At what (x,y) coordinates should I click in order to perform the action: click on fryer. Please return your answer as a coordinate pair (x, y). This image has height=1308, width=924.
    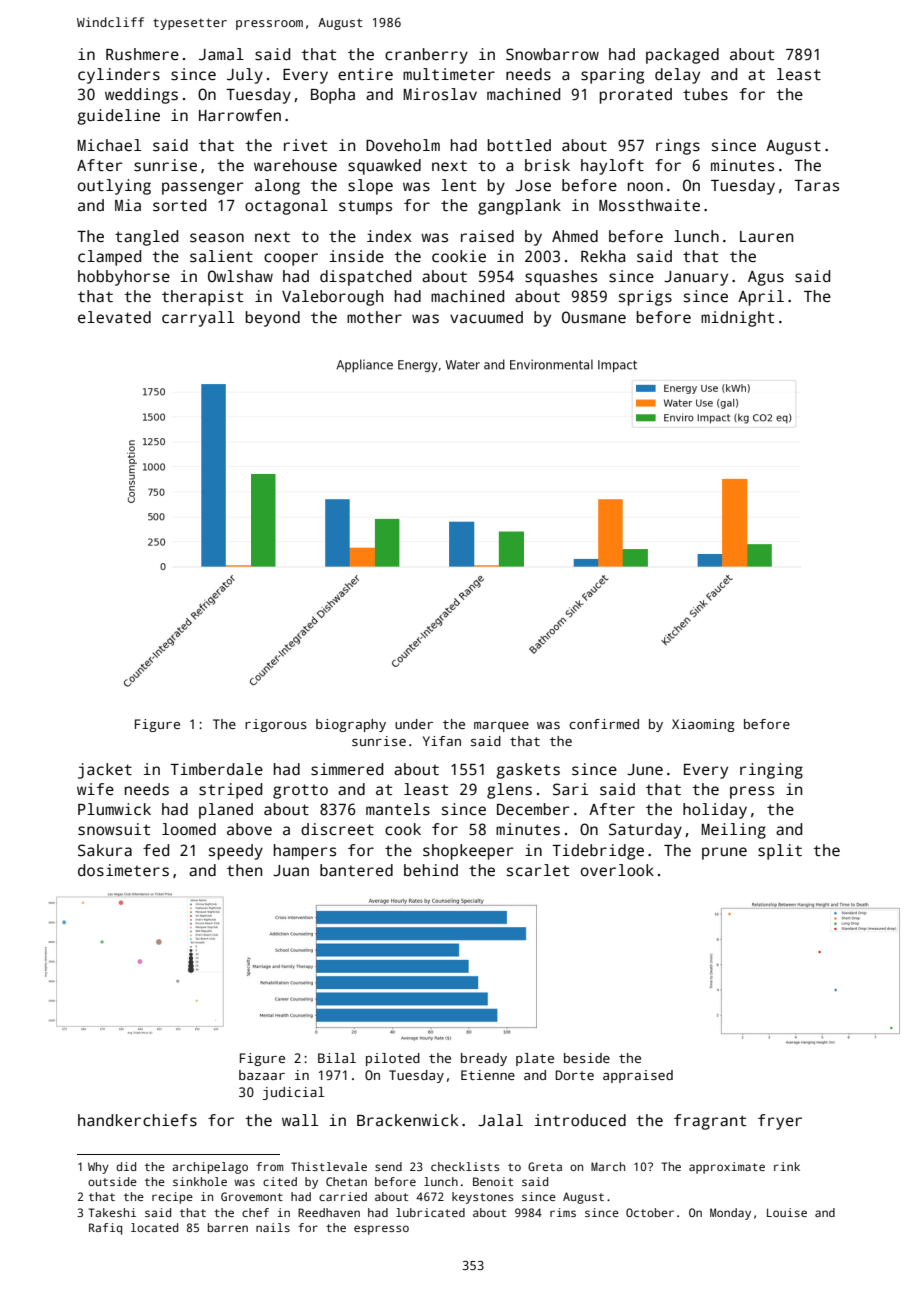
    Looking at the image, I should click on (780, 1122).
